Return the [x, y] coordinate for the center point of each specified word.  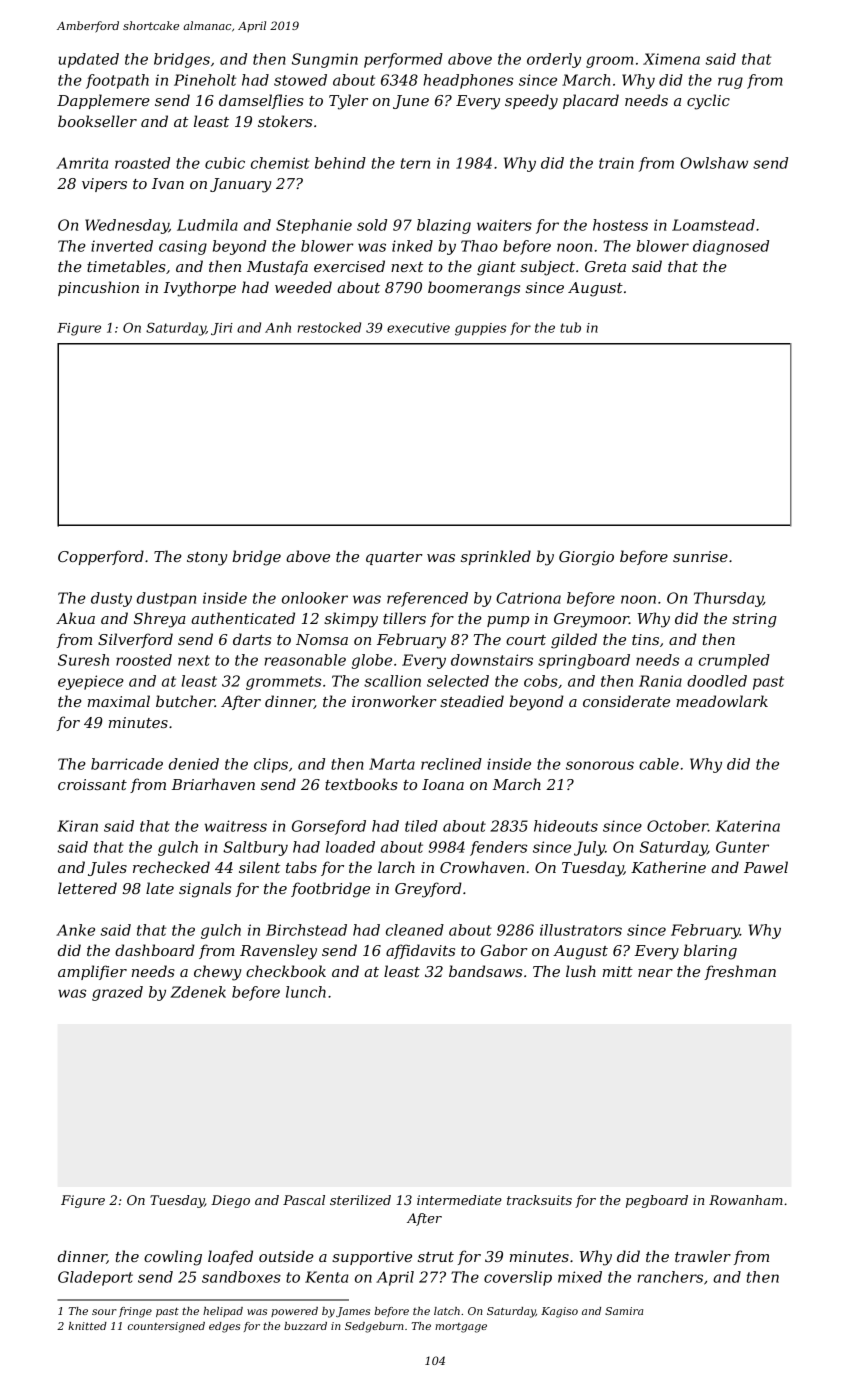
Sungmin [325, 60]
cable [659, 764]
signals [205, 890]
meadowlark [722, 701]
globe [372, 661]
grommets [283, 683]
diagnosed [731, 247]
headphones [468, 81]
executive [418, 328]
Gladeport [95, 1278]
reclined [451, 764]
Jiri [222, 329]
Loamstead [713, 225]
